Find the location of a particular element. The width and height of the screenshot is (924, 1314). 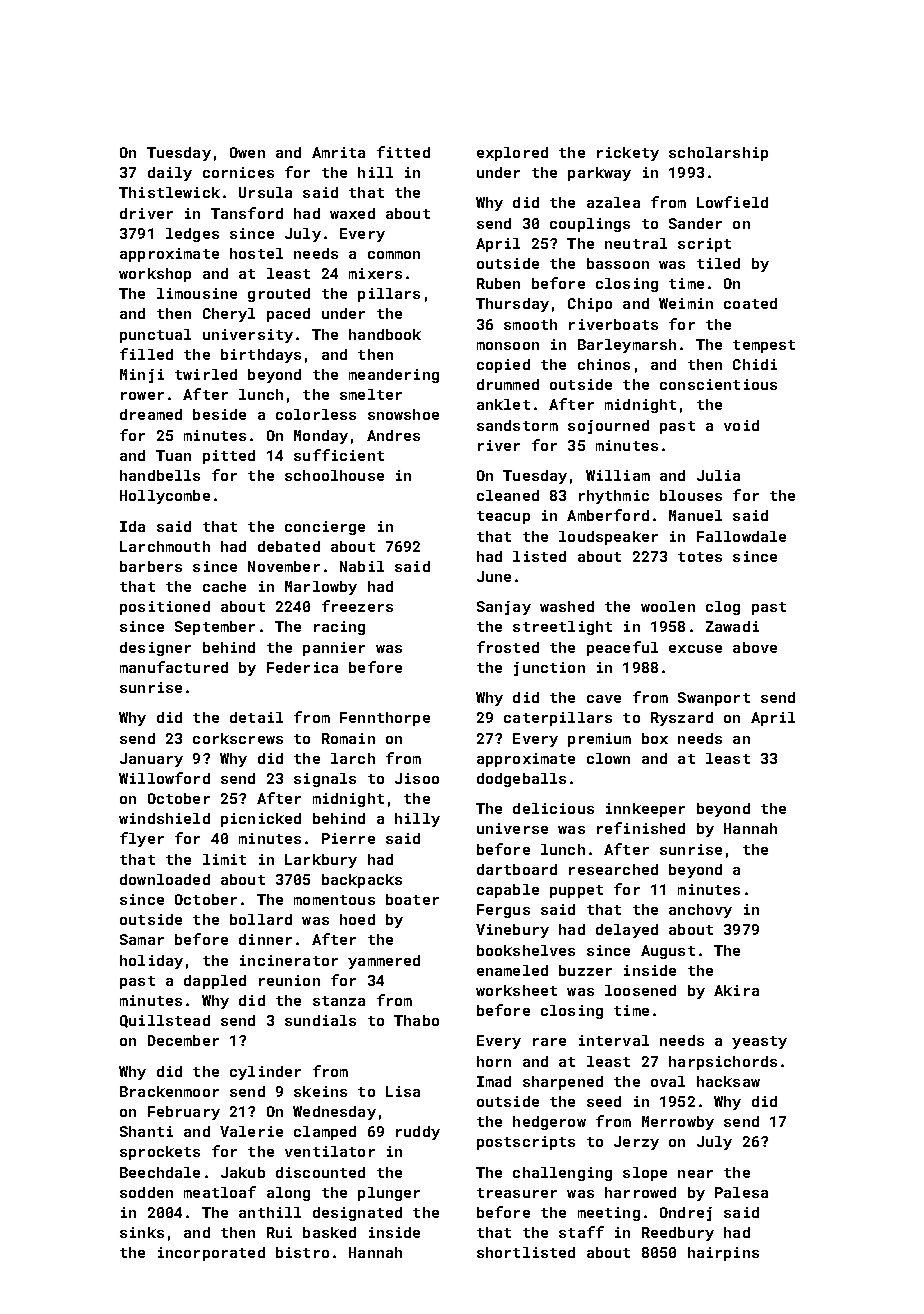

Jisoo is located at coordinates (417, 778).
